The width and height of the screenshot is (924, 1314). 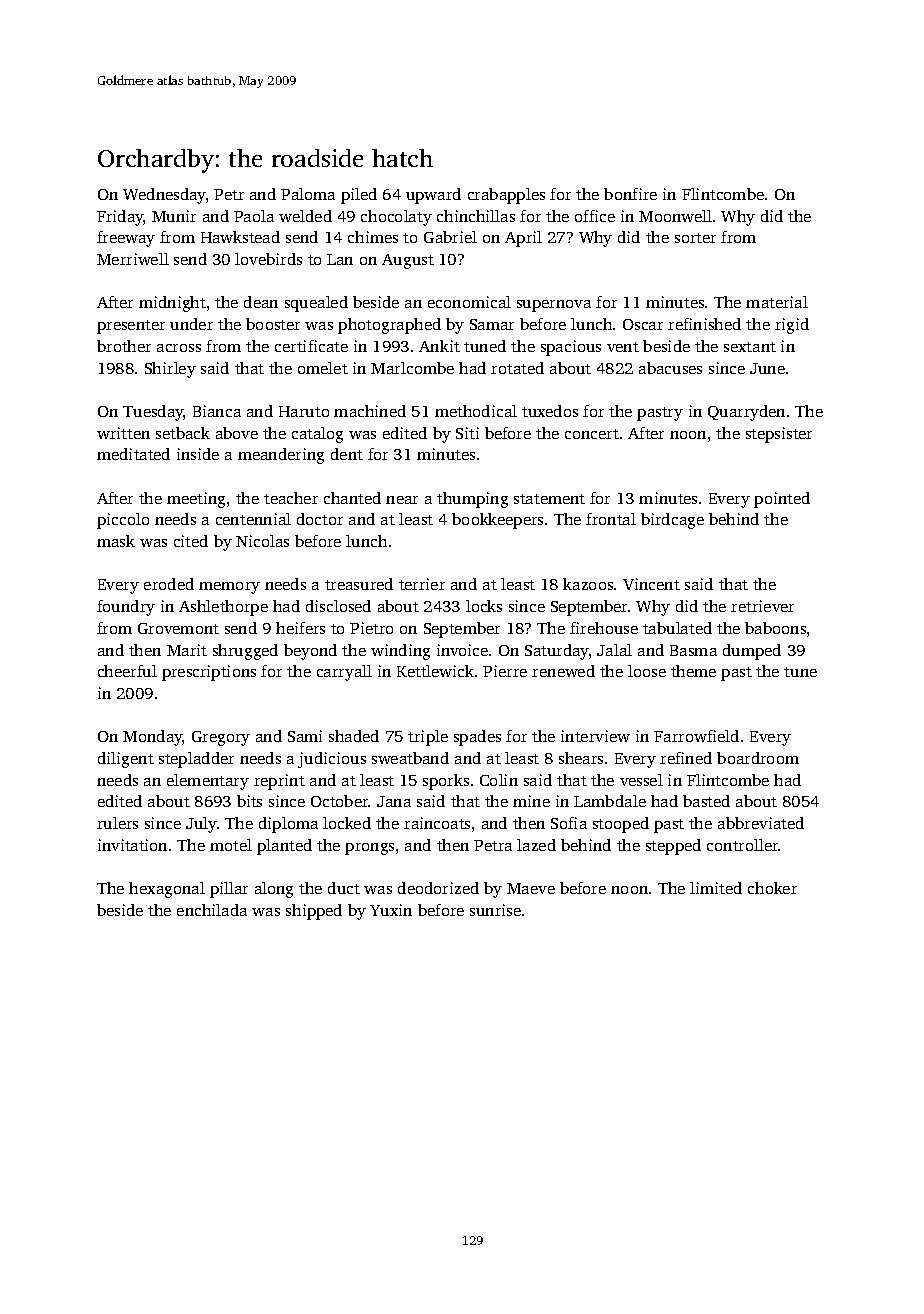 What do you see at coordinates (164, 196) in the screenshot?
I see `Wednesday` at bounding box center [164, 196].
